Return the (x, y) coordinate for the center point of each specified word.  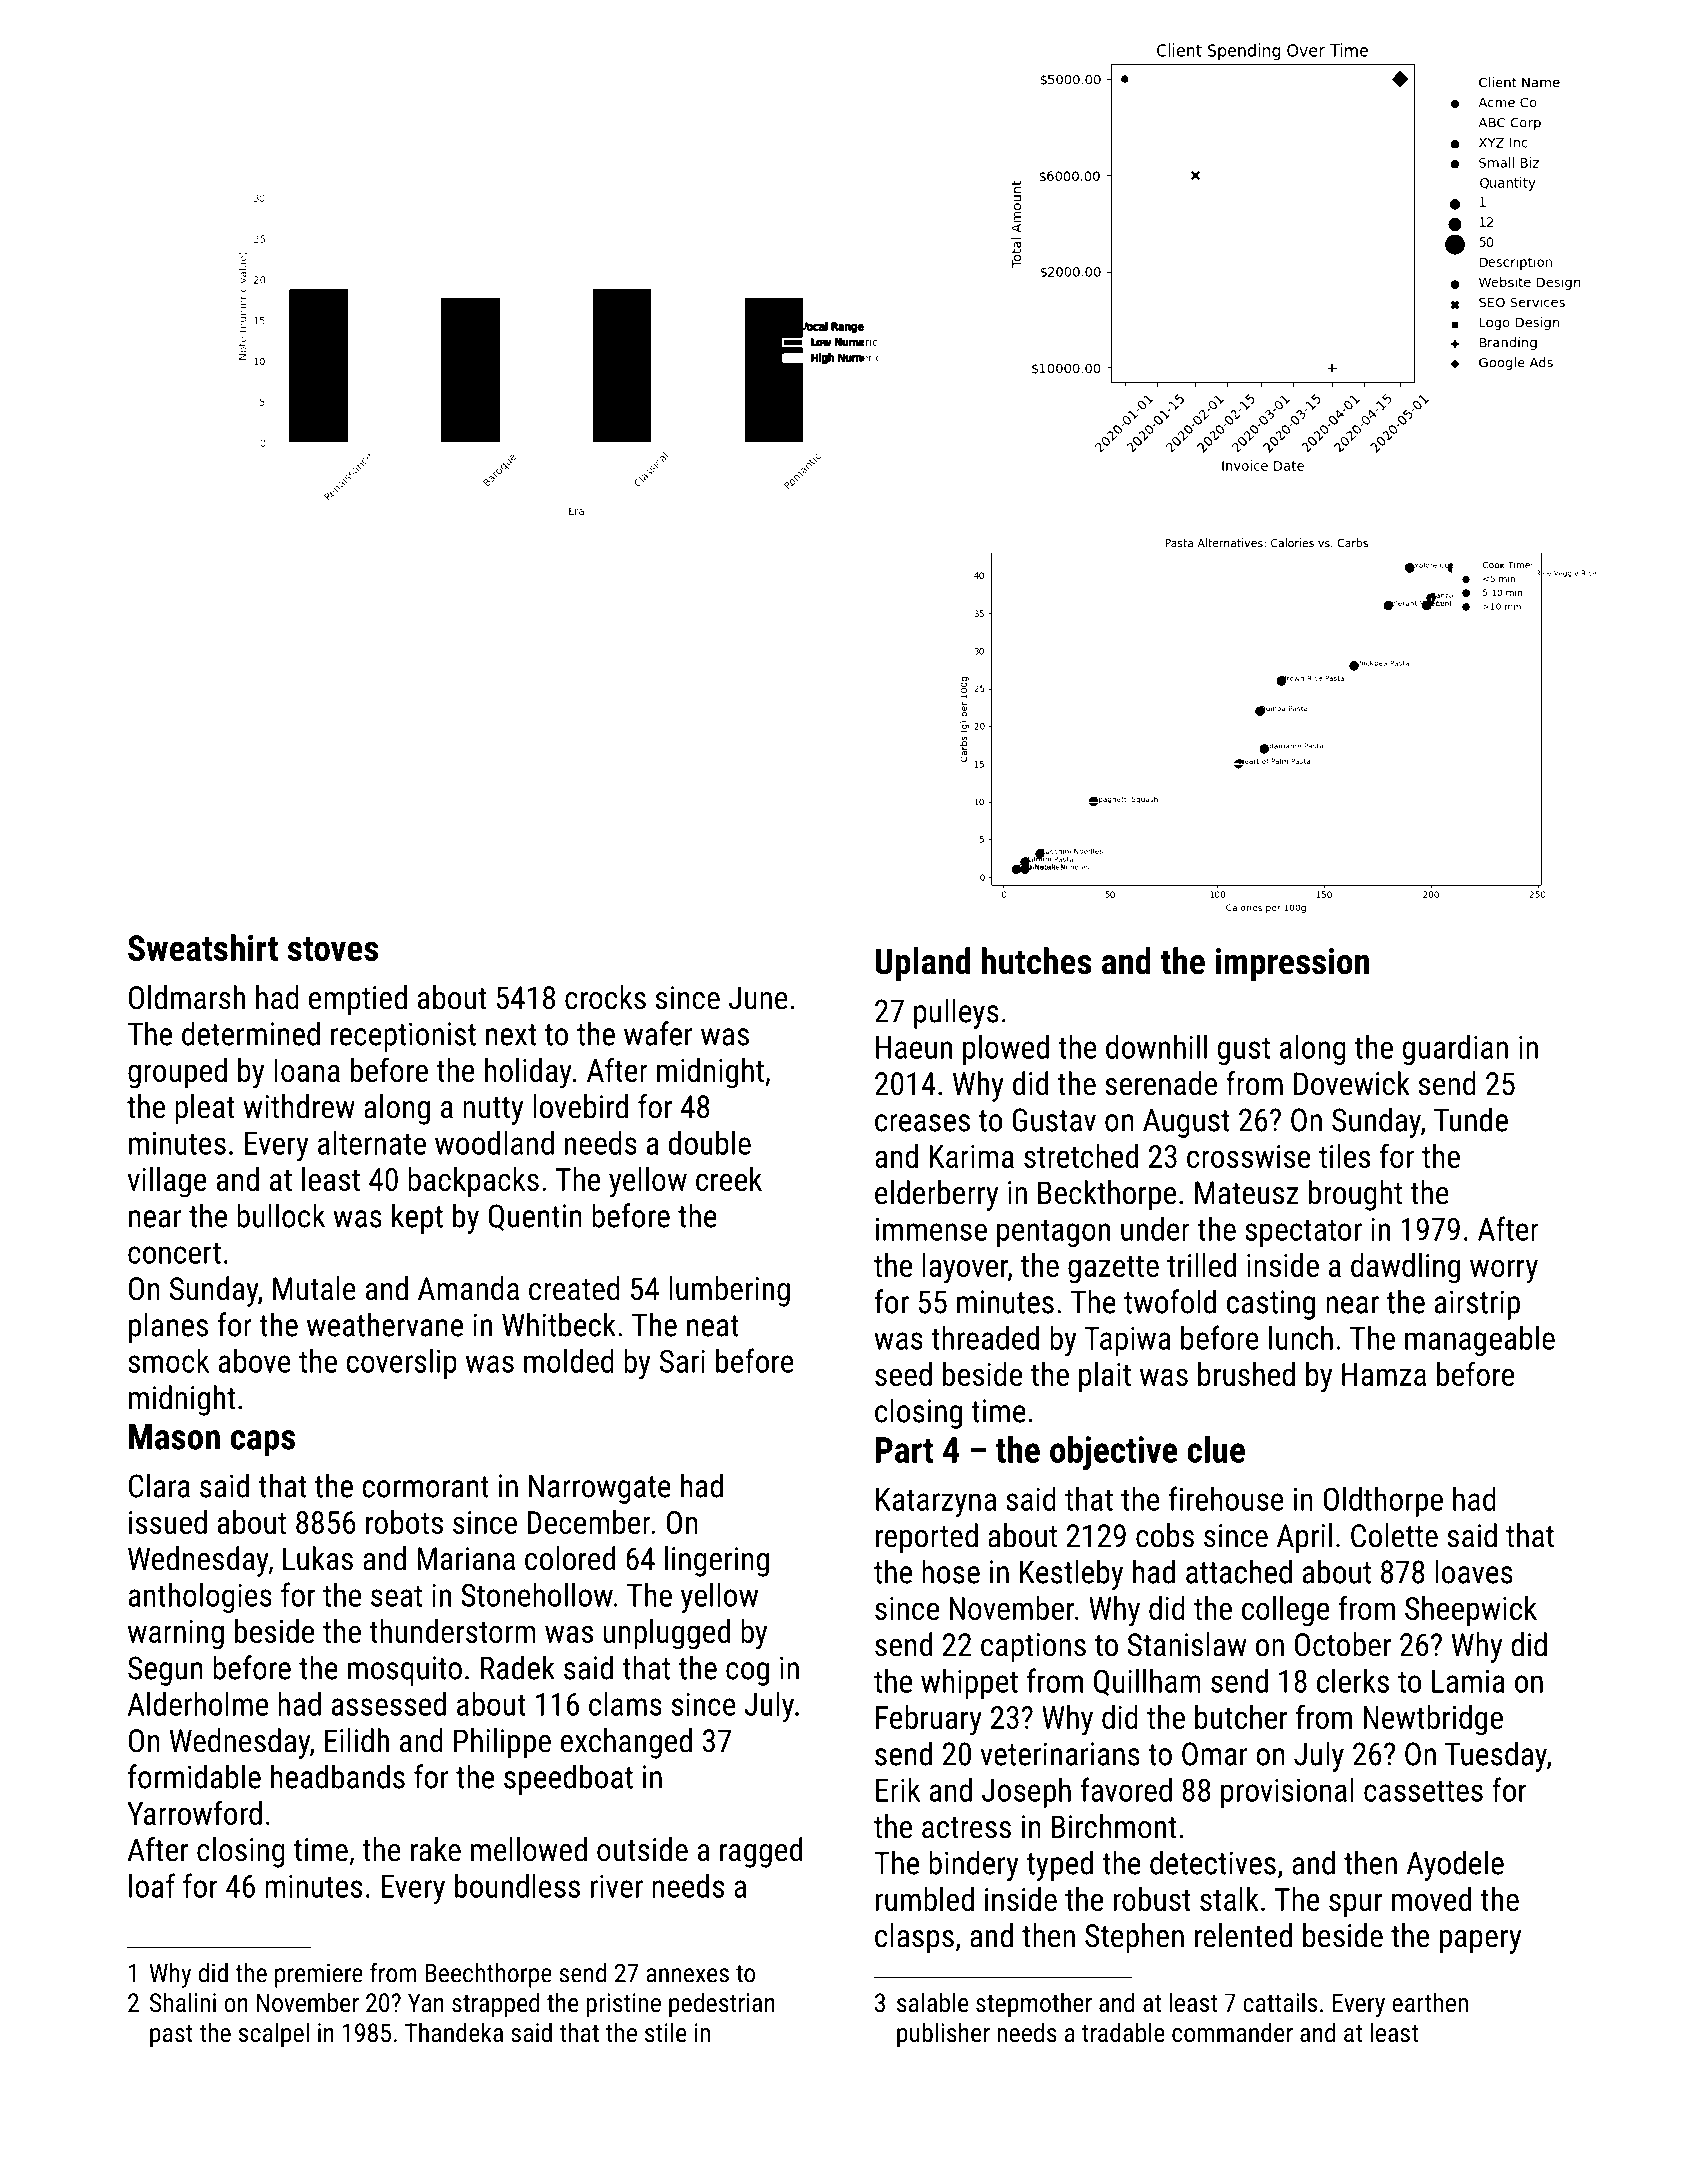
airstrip (1477, 1305)
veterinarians (1060, 1754)
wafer (658, 1033)
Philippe (502, 1743)
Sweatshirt (203, 947)
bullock (281, 1215)
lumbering (729, 1291)
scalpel (274, 2035)
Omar (1214, 1754)
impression (1292, 964)
